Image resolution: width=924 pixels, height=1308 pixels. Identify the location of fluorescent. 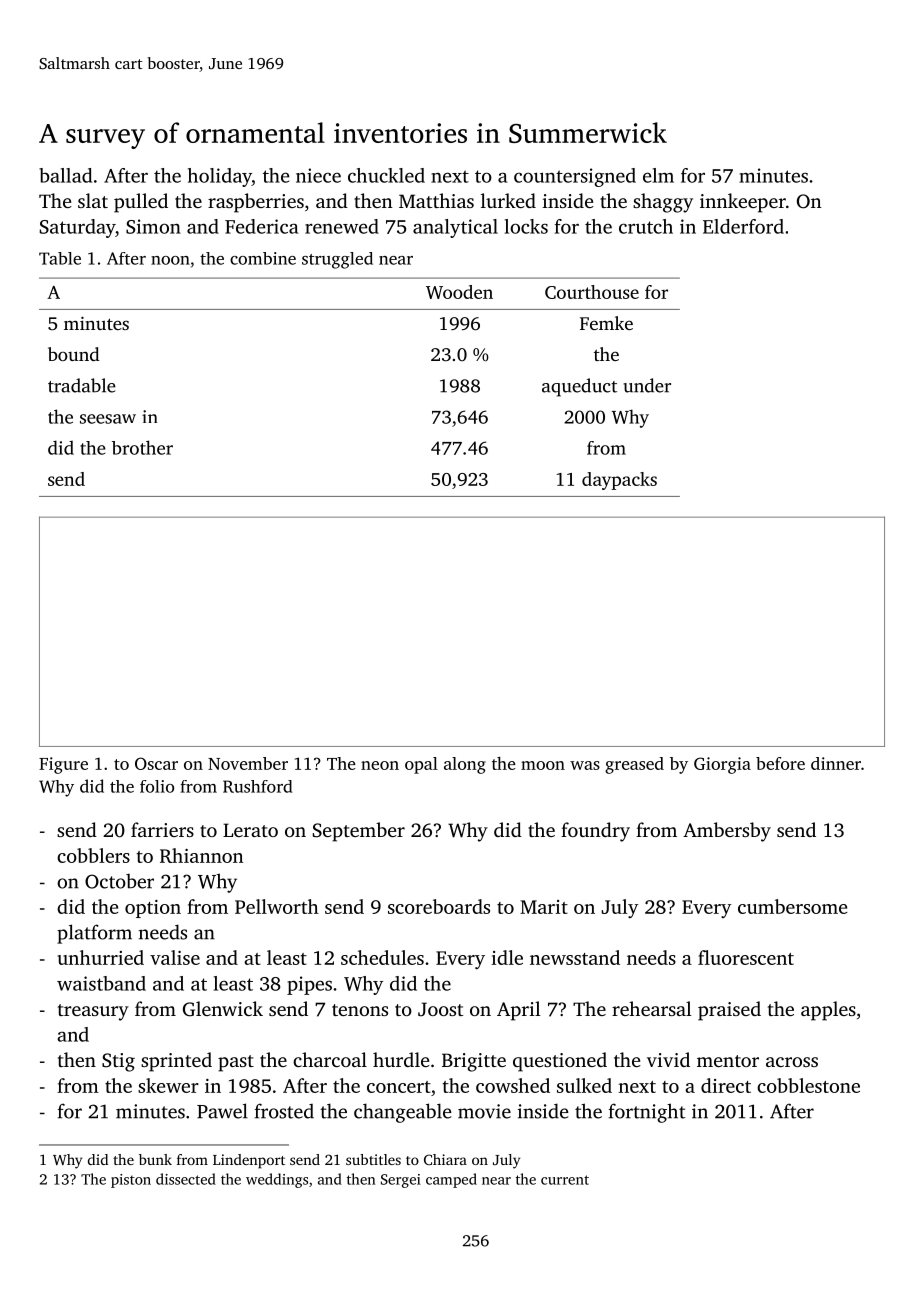
(746, 957).
